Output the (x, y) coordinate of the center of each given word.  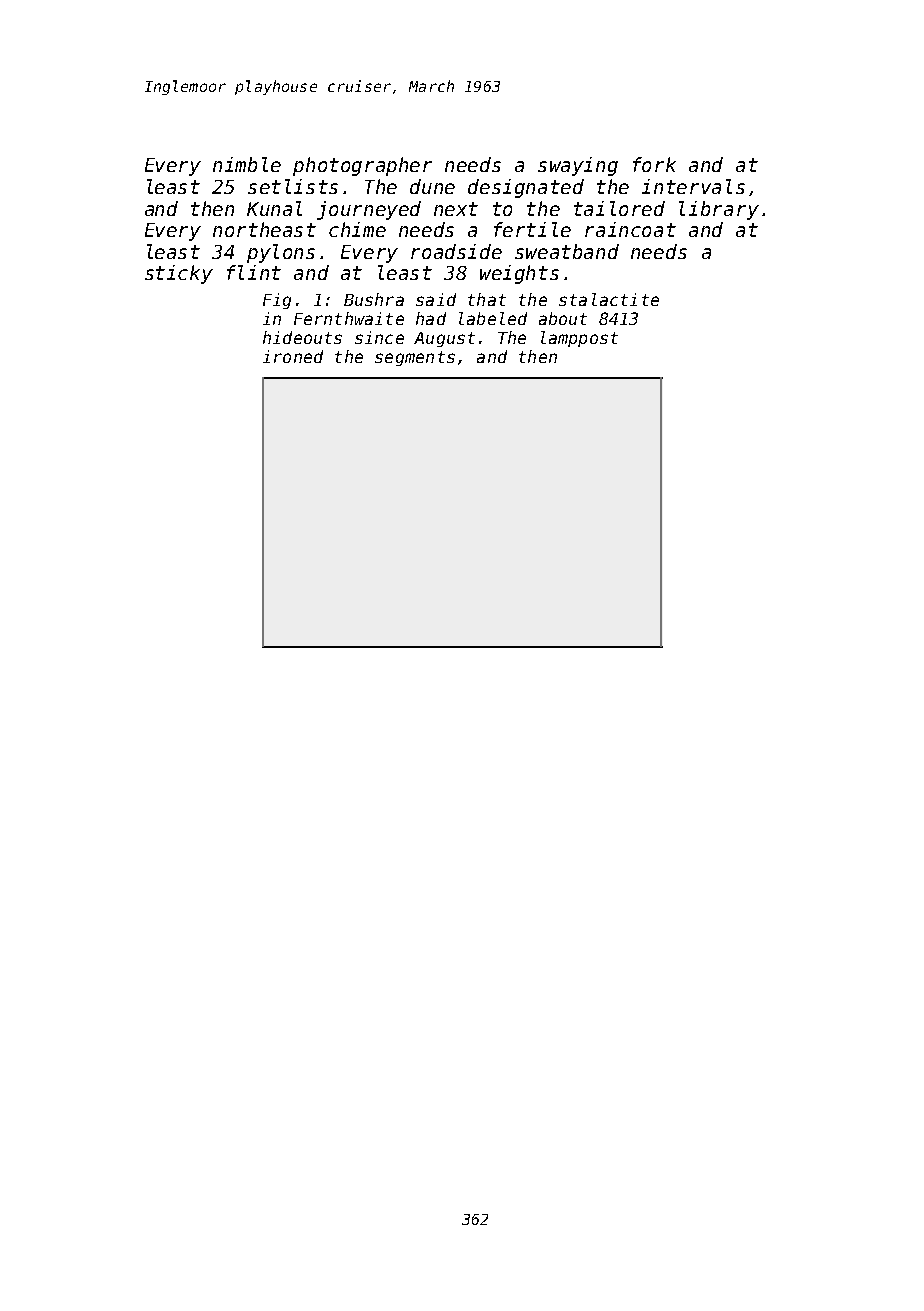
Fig (277, 301)
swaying (578, 166)
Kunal (274, 208)
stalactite (609, 299)
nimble (247, 164)
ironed (293, 356)
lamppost (579, 339)
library (719, 210)
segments (415, 358)
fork (654, 164)
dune (432, 186)
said (436, 299)
